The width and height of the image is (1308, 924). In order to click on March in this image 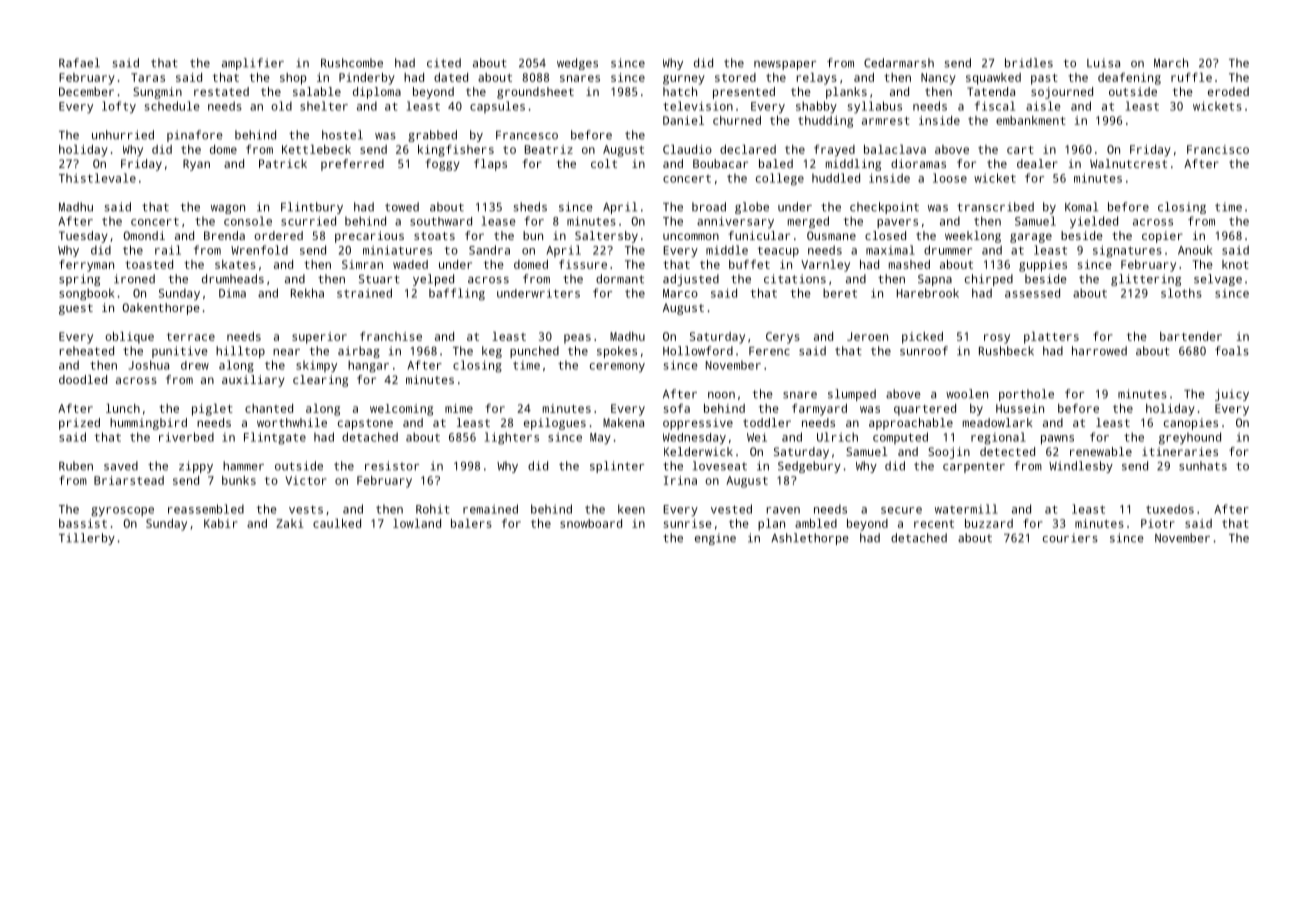, I will do `click(1171, 63)`.
